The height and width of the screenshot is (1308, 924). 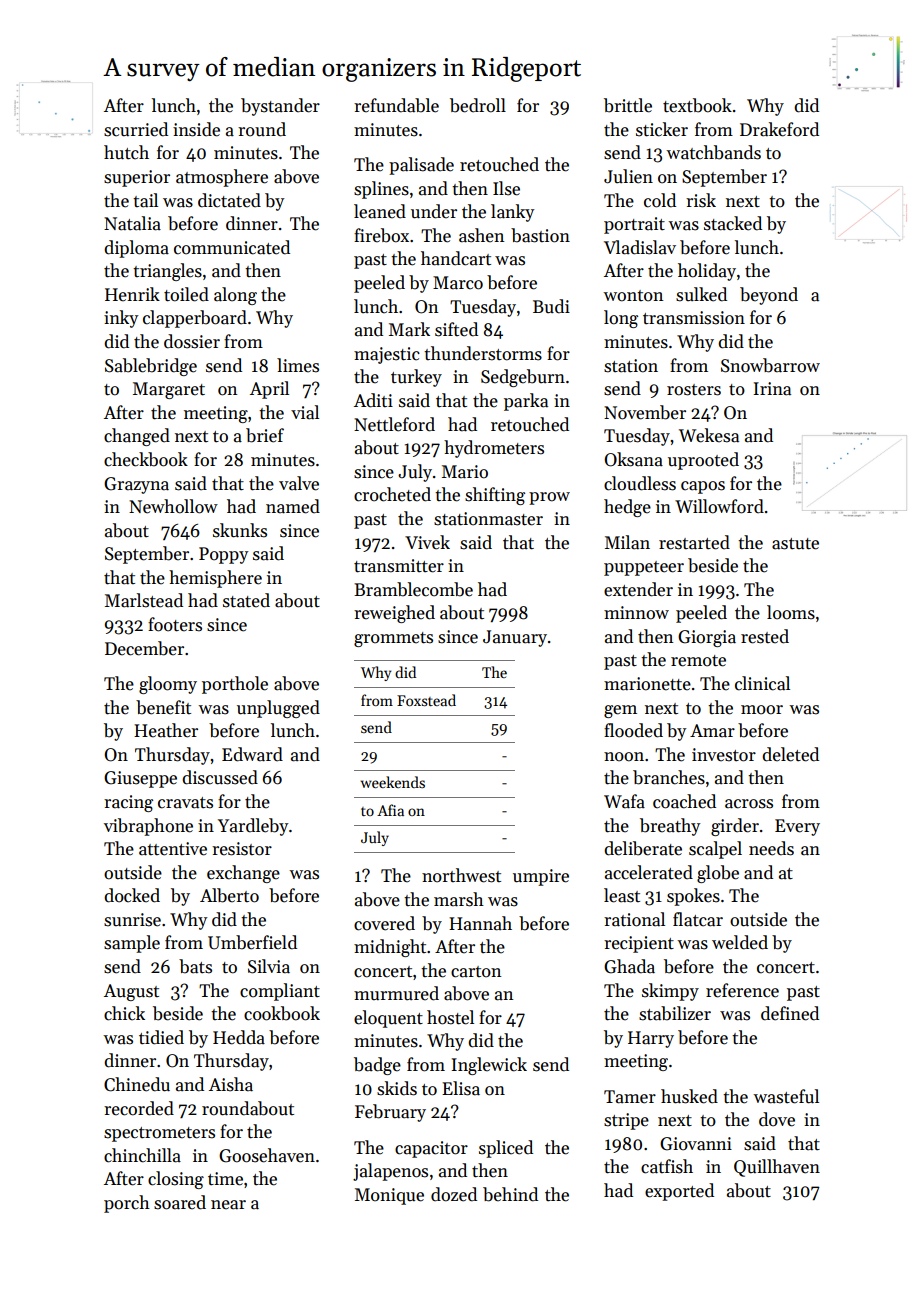 What do you see at coordinates (456, 258) in the screenshot?
I see `handcart` at bounding box center [456, 258].
